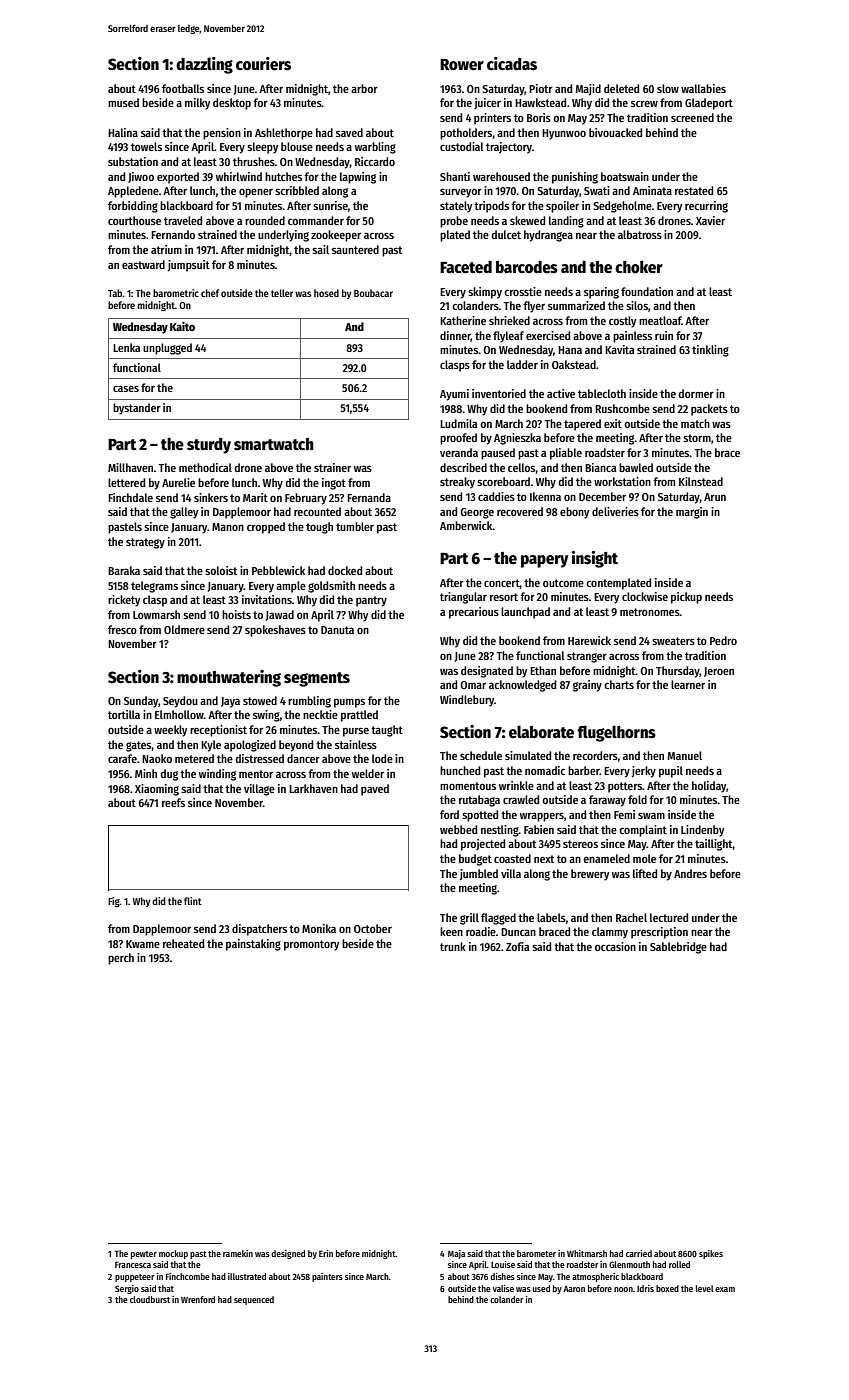  Describe the element at coordinates (364, 88) in the screenshot. I see `arbor` at that location.
